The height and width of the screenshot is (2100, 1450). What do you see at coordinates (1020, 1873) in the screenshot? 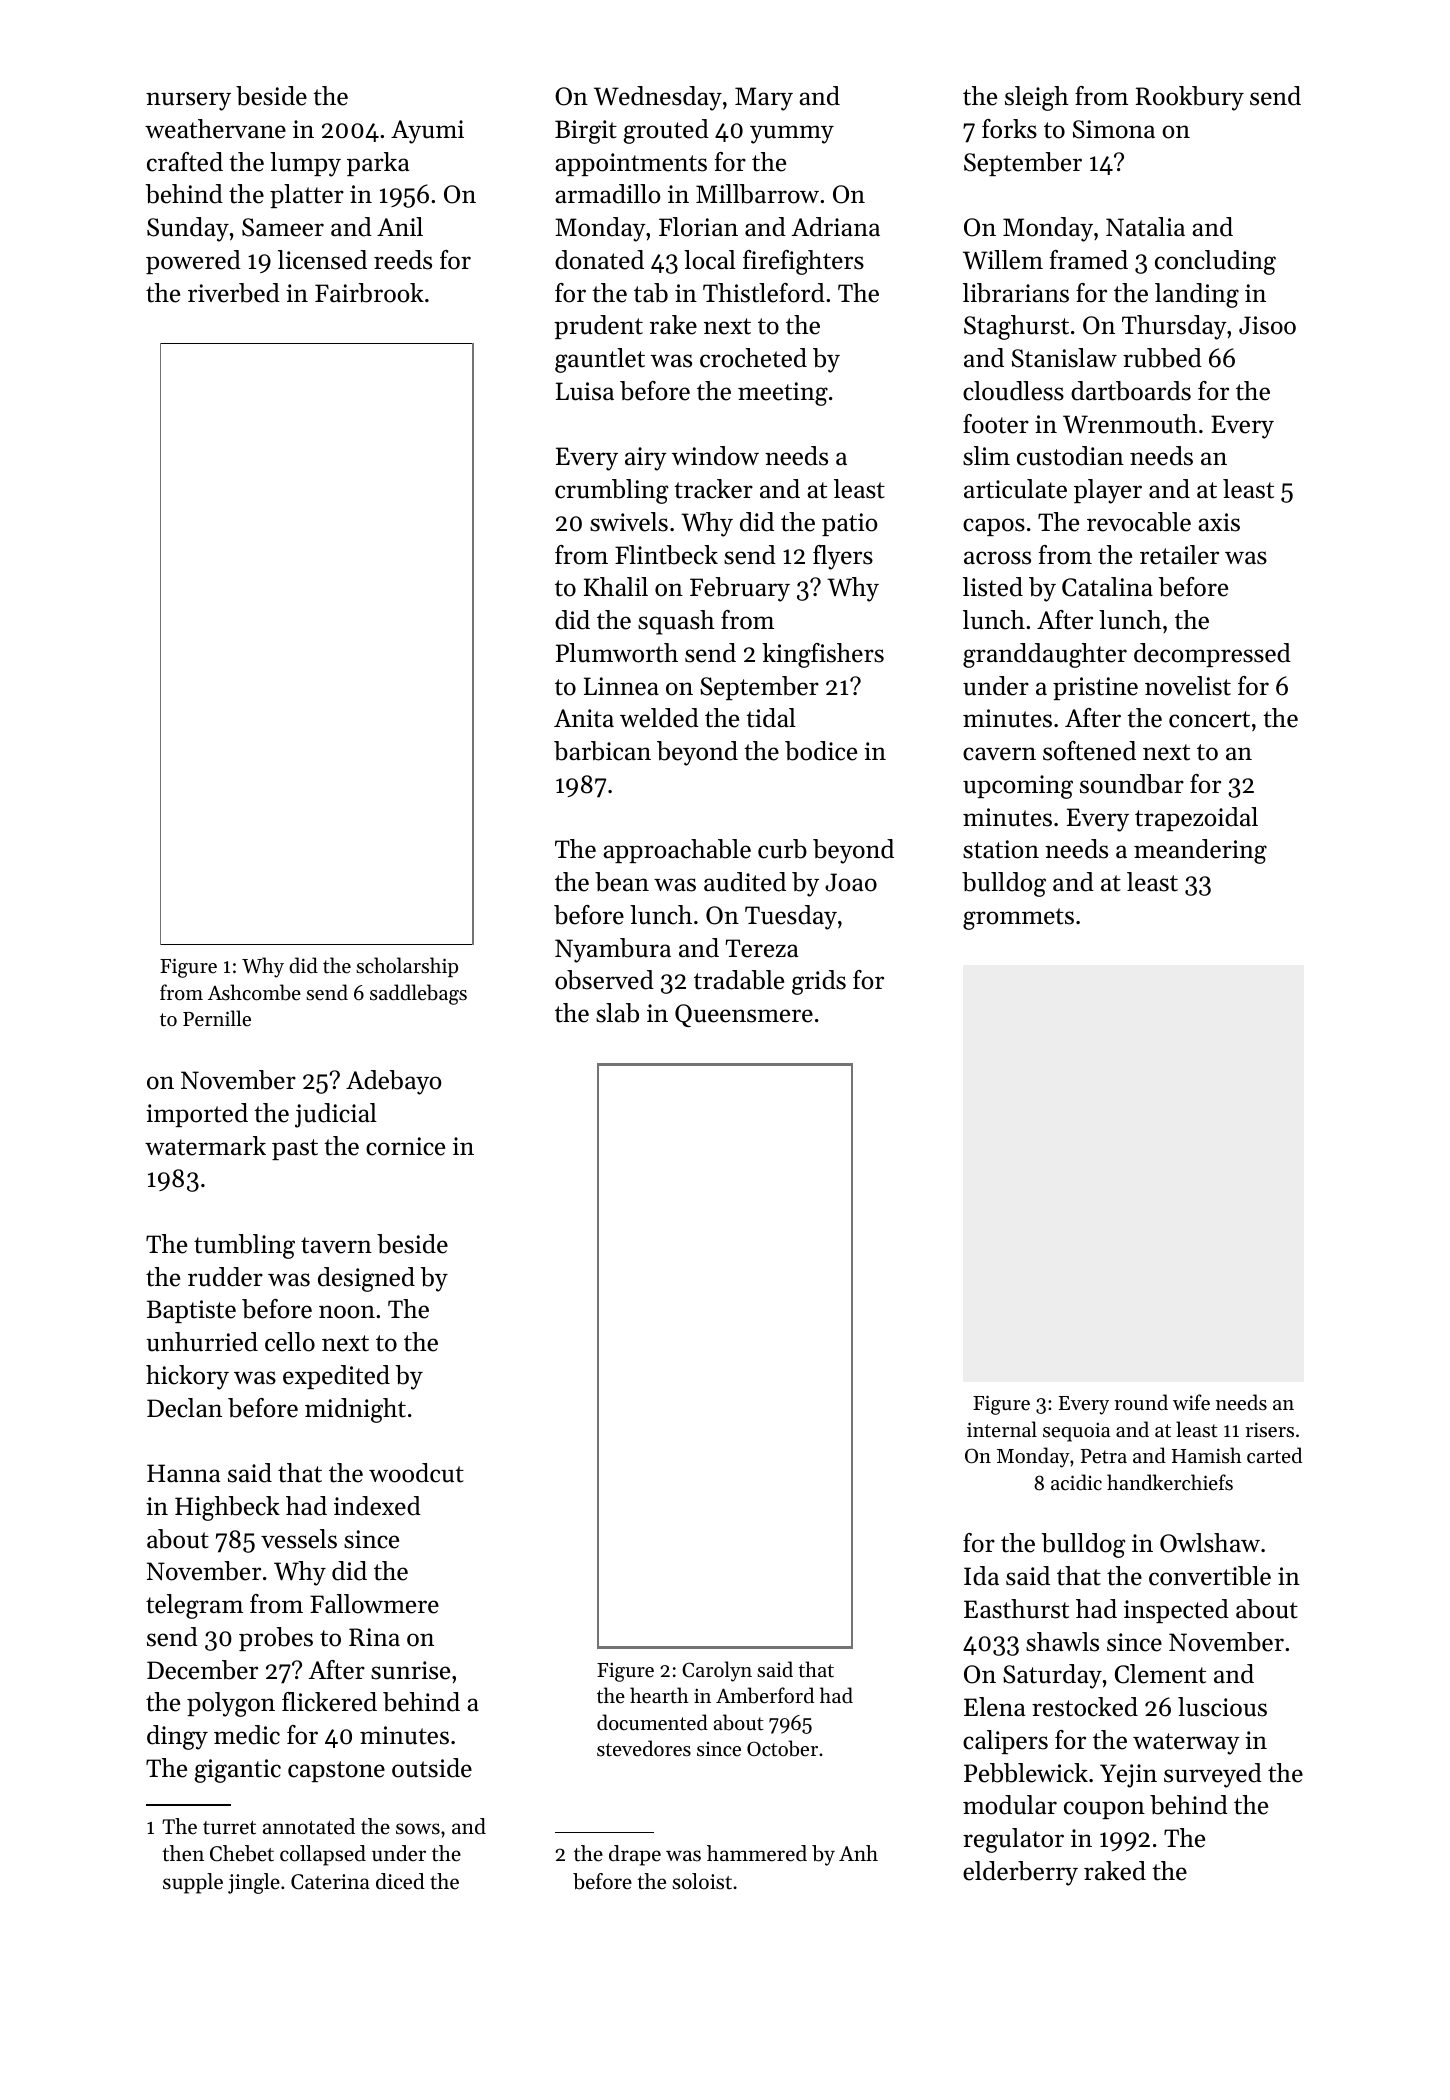
I see `elderberry` at bounding box center [1020, 1873].
